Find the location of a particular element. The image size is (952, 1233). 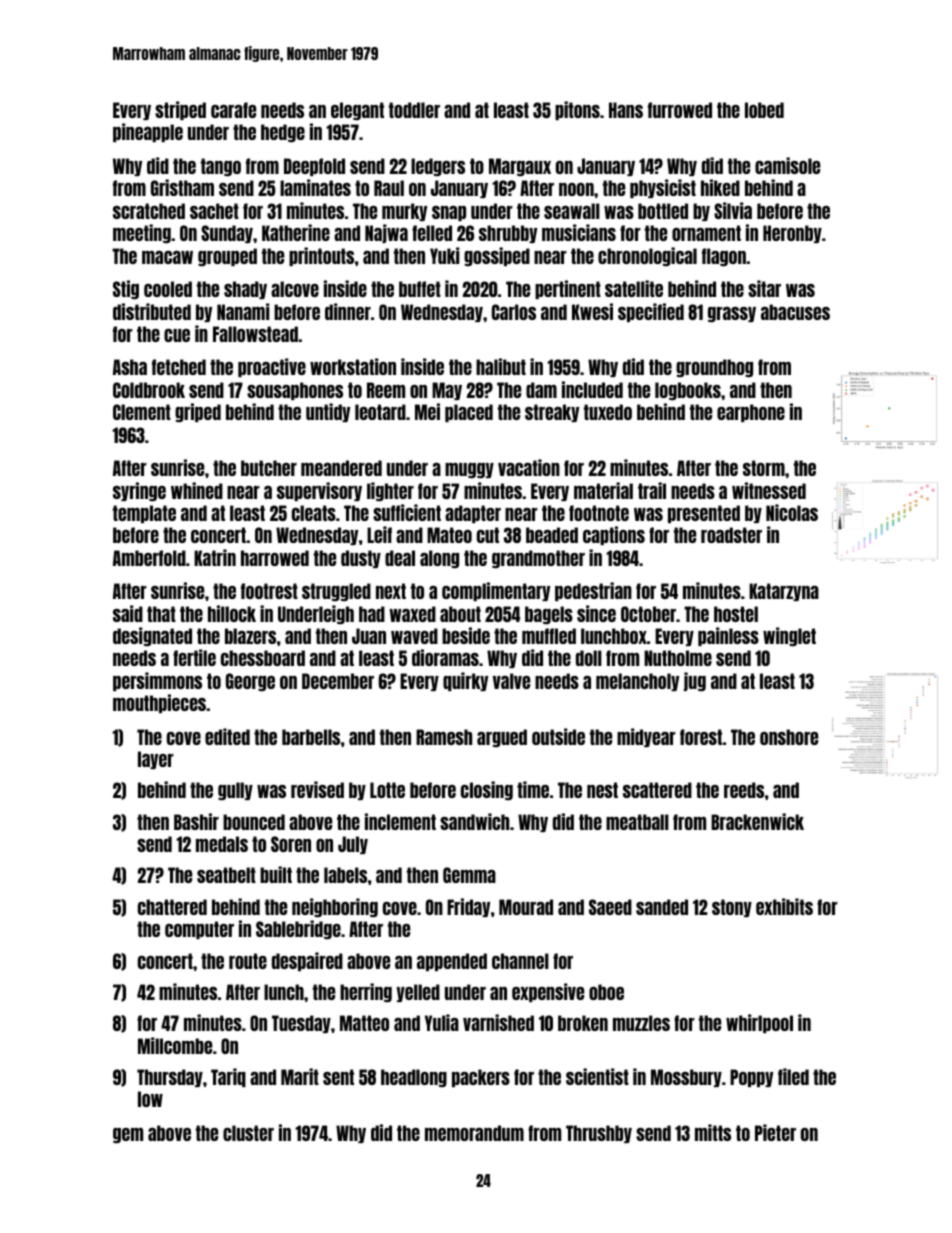

Katarzyna is located at coordinates (784, 592).
